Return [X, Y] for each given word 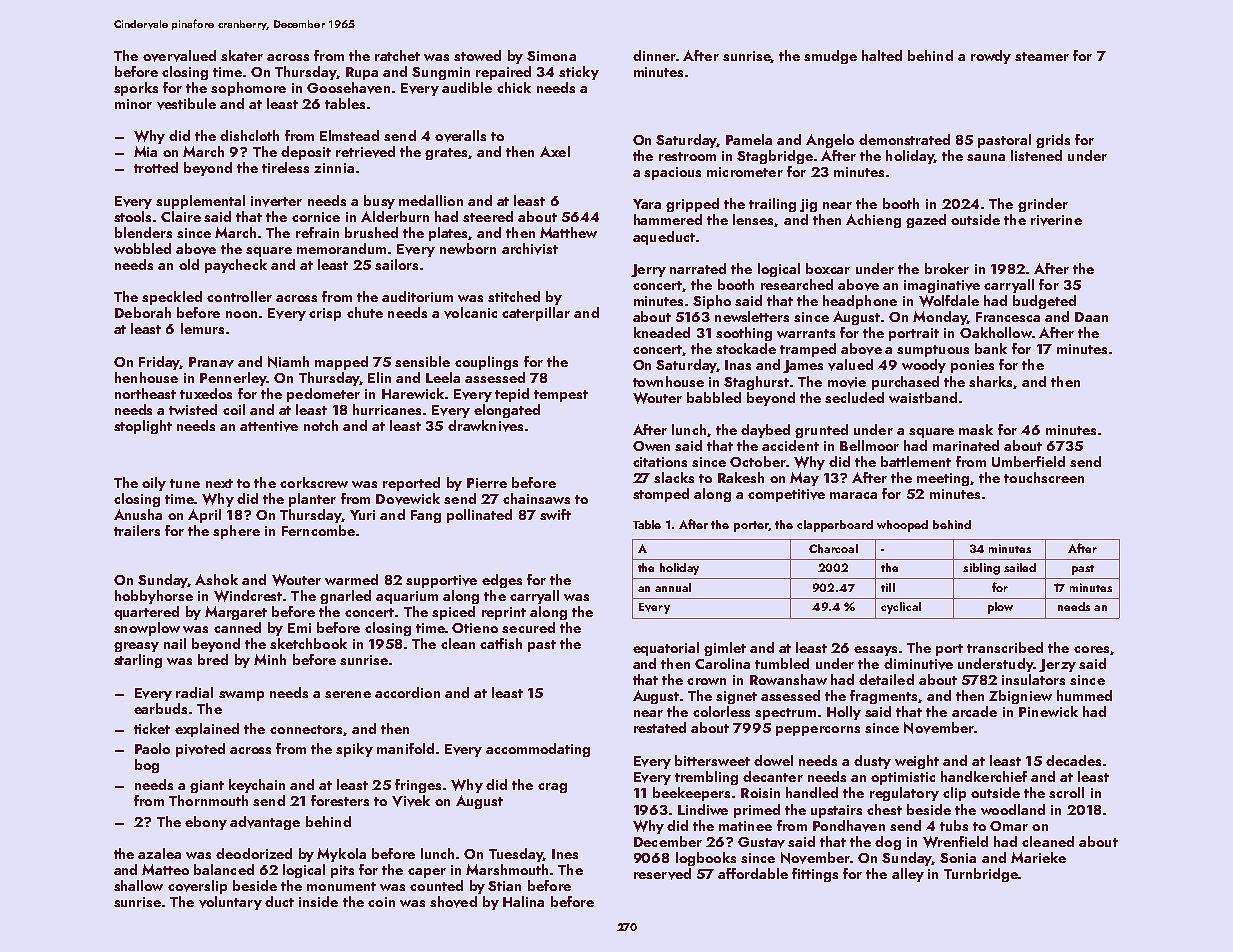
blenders [143, 232]
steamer [1042, 56]
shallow [138, 885]
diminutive [918, 664]
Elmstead [349, 135]
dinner [654, 55]
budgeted [1044, 302]
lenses [754, 220]
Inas [738, 365]
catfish [501, 643]
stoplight [143, 427]
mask [976, 429]
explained [207, 730]
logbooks [706, 859]
